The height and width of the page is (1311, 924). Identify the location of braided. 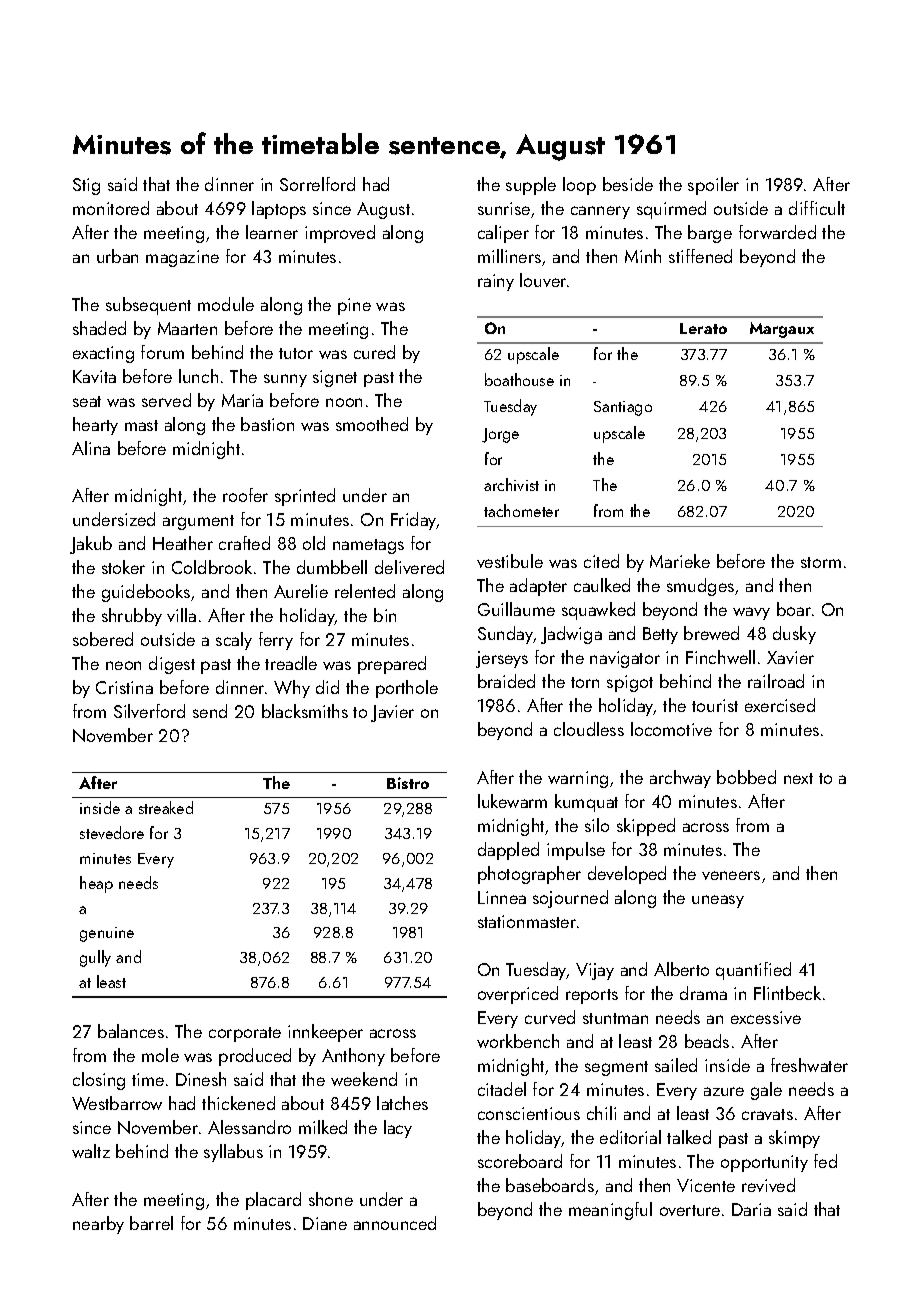
(506, 681).
